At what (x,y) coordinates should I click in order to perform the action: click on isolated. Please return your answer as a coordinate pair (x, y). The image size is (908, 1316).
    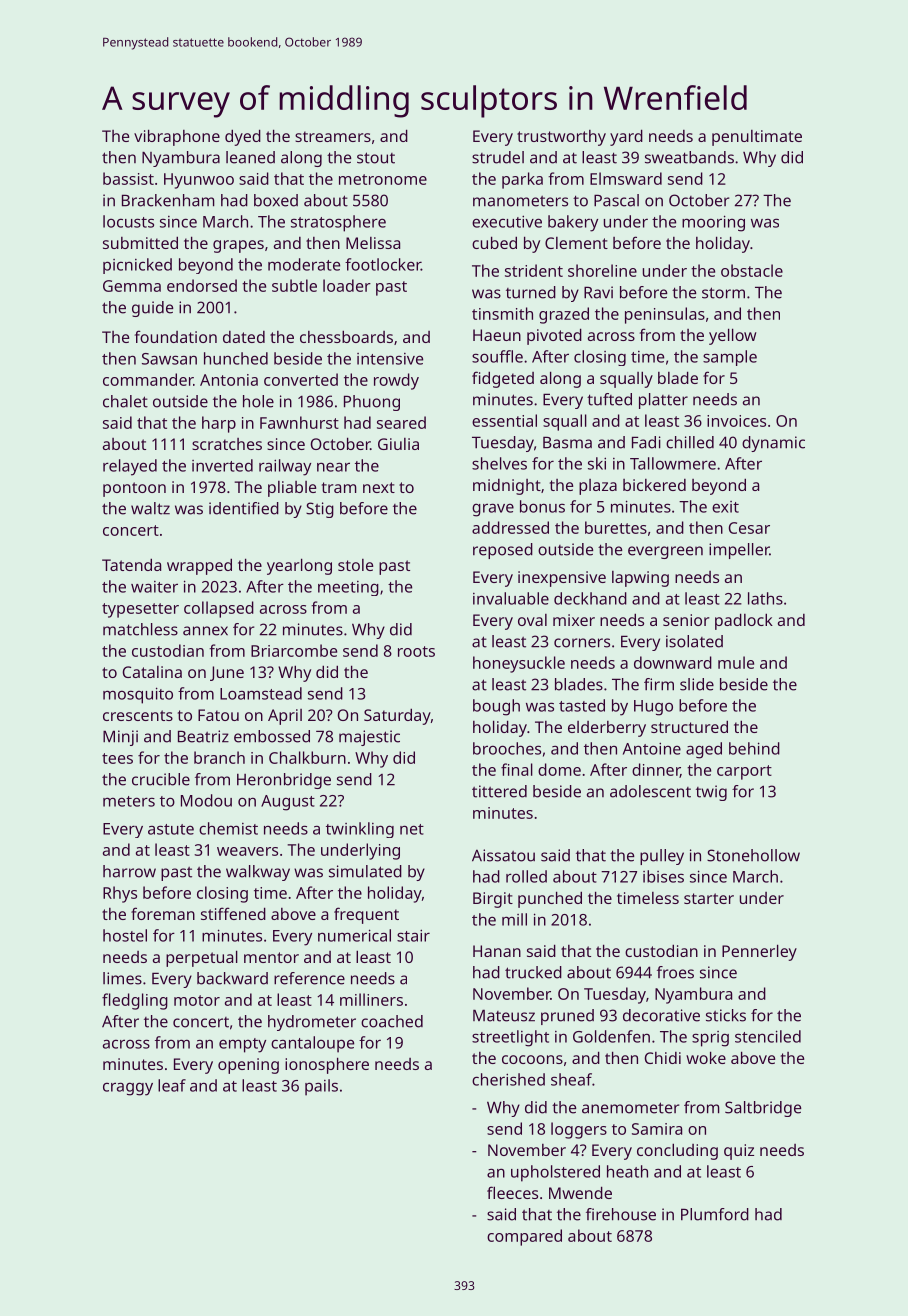
    Looking at the image, I should click on (694, 641).
